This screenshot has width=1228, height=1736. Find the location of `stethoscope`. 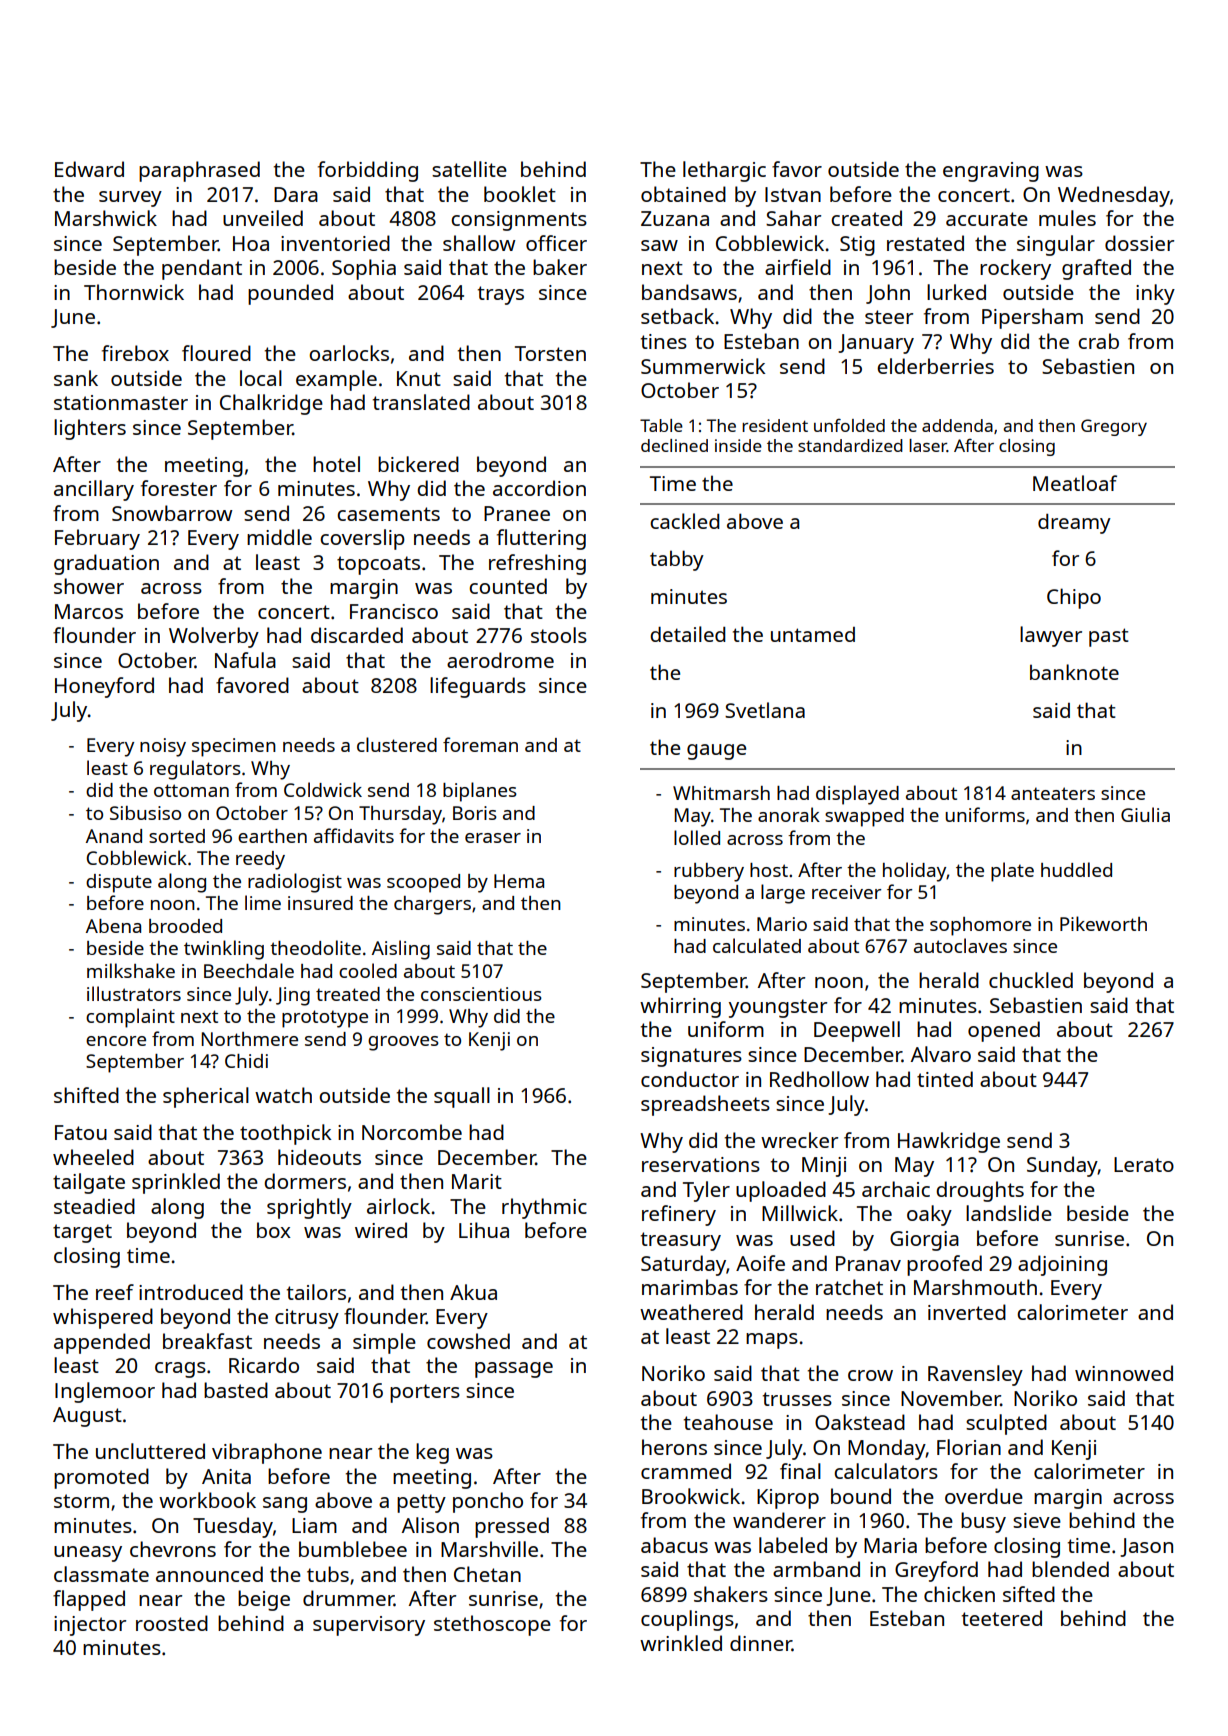

stethoscope is located at coordinates (492, 1625).
